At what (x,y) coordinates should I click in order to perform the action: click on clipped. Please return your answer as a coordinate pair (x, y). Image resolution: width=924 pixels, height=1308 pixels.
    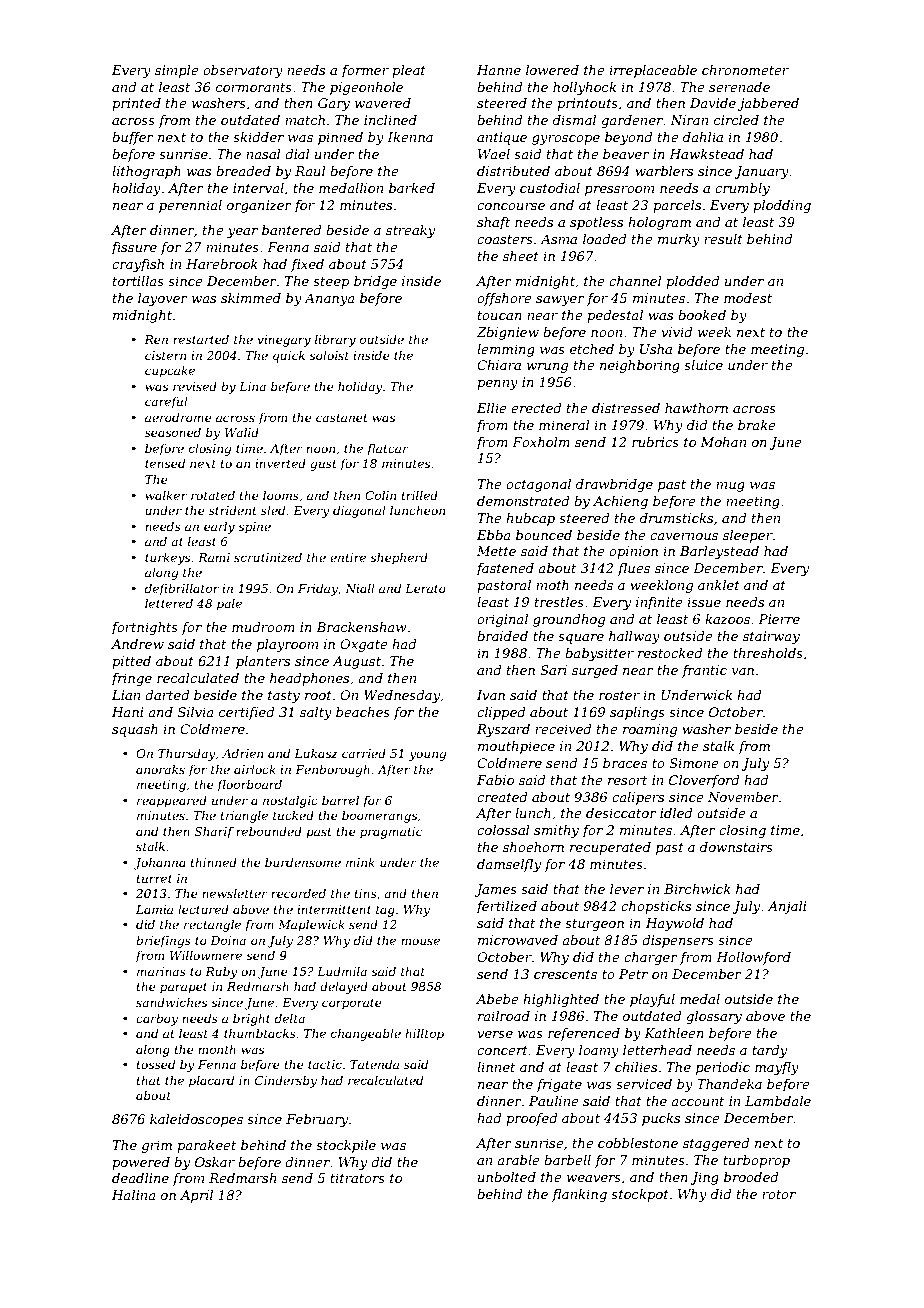
    Looking at the image, I should click on (501, 713).
